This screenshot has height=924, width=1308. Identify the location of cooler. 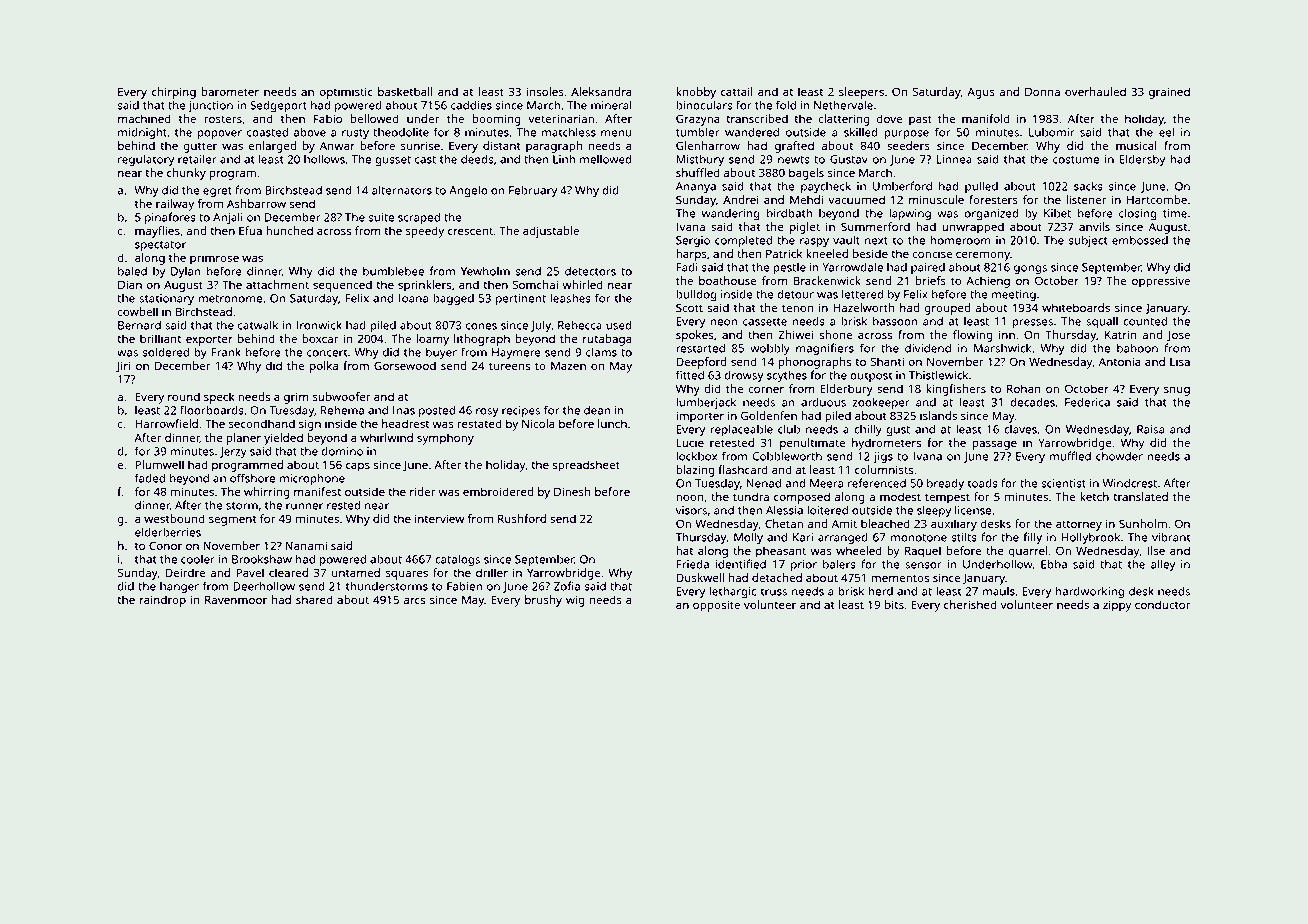
(198, 559).
